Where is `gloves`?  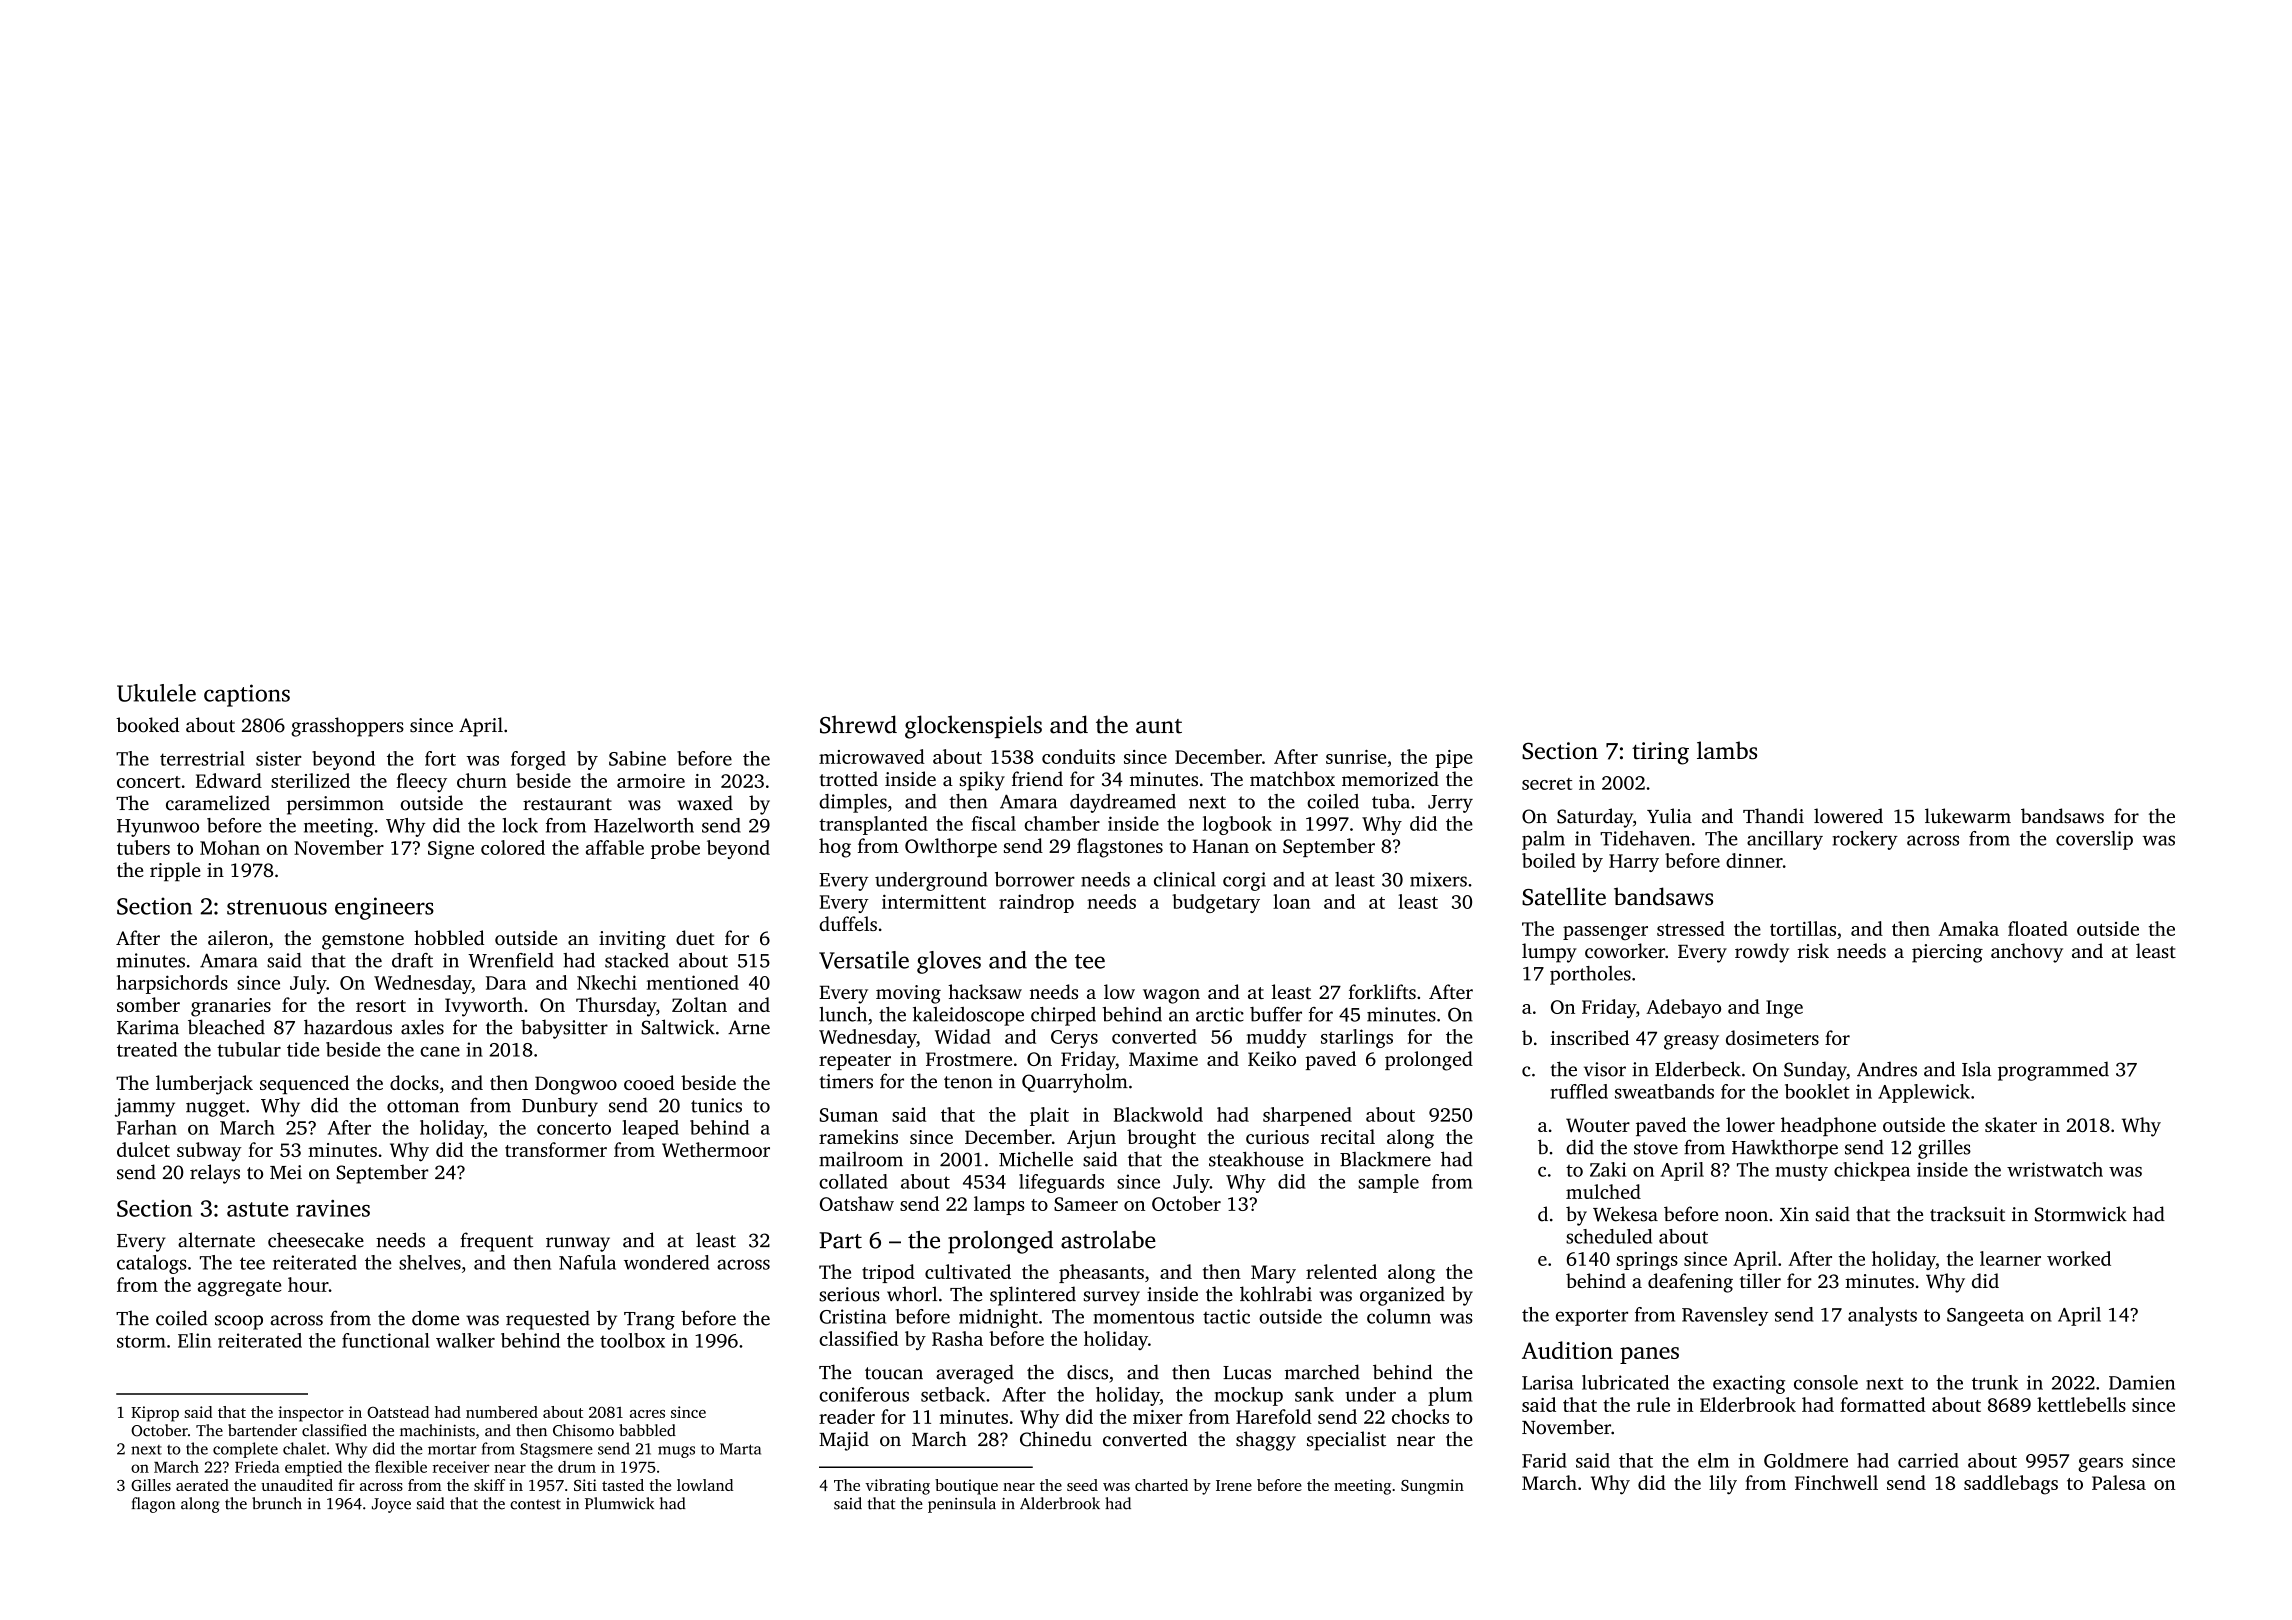 gloves is located at coordinates (949, 962).
